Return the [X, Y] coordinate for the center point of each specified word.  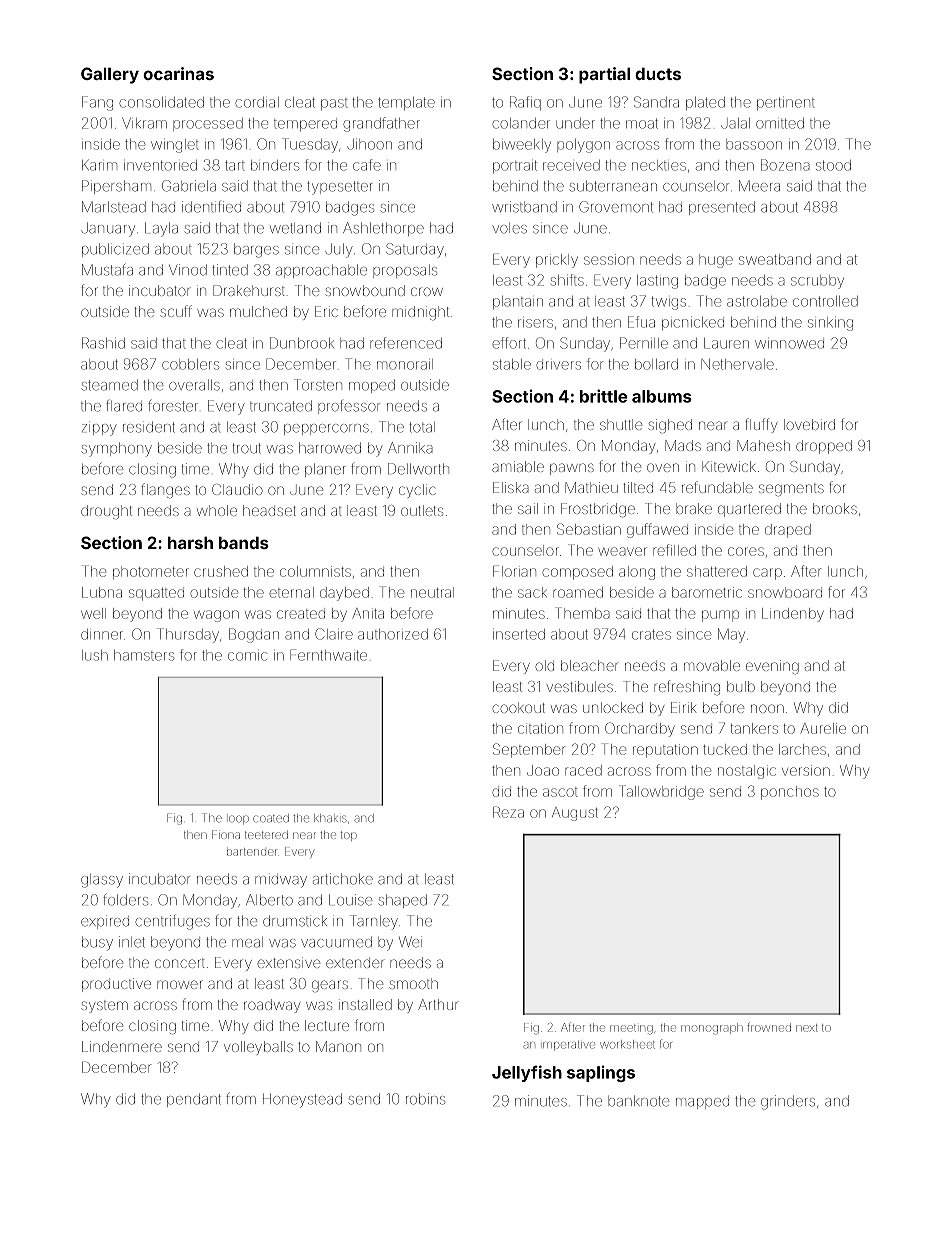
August [575, 814]
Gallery [110, 75]
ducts [658, 73]
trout [247, 448]
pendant [194, 1100]
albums [662, 396]
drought [106, 512]
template [406, 103]
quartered [749, 510]
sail [528, 508]
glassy [102, 881]
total [422, 427]
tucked [725, 749]
